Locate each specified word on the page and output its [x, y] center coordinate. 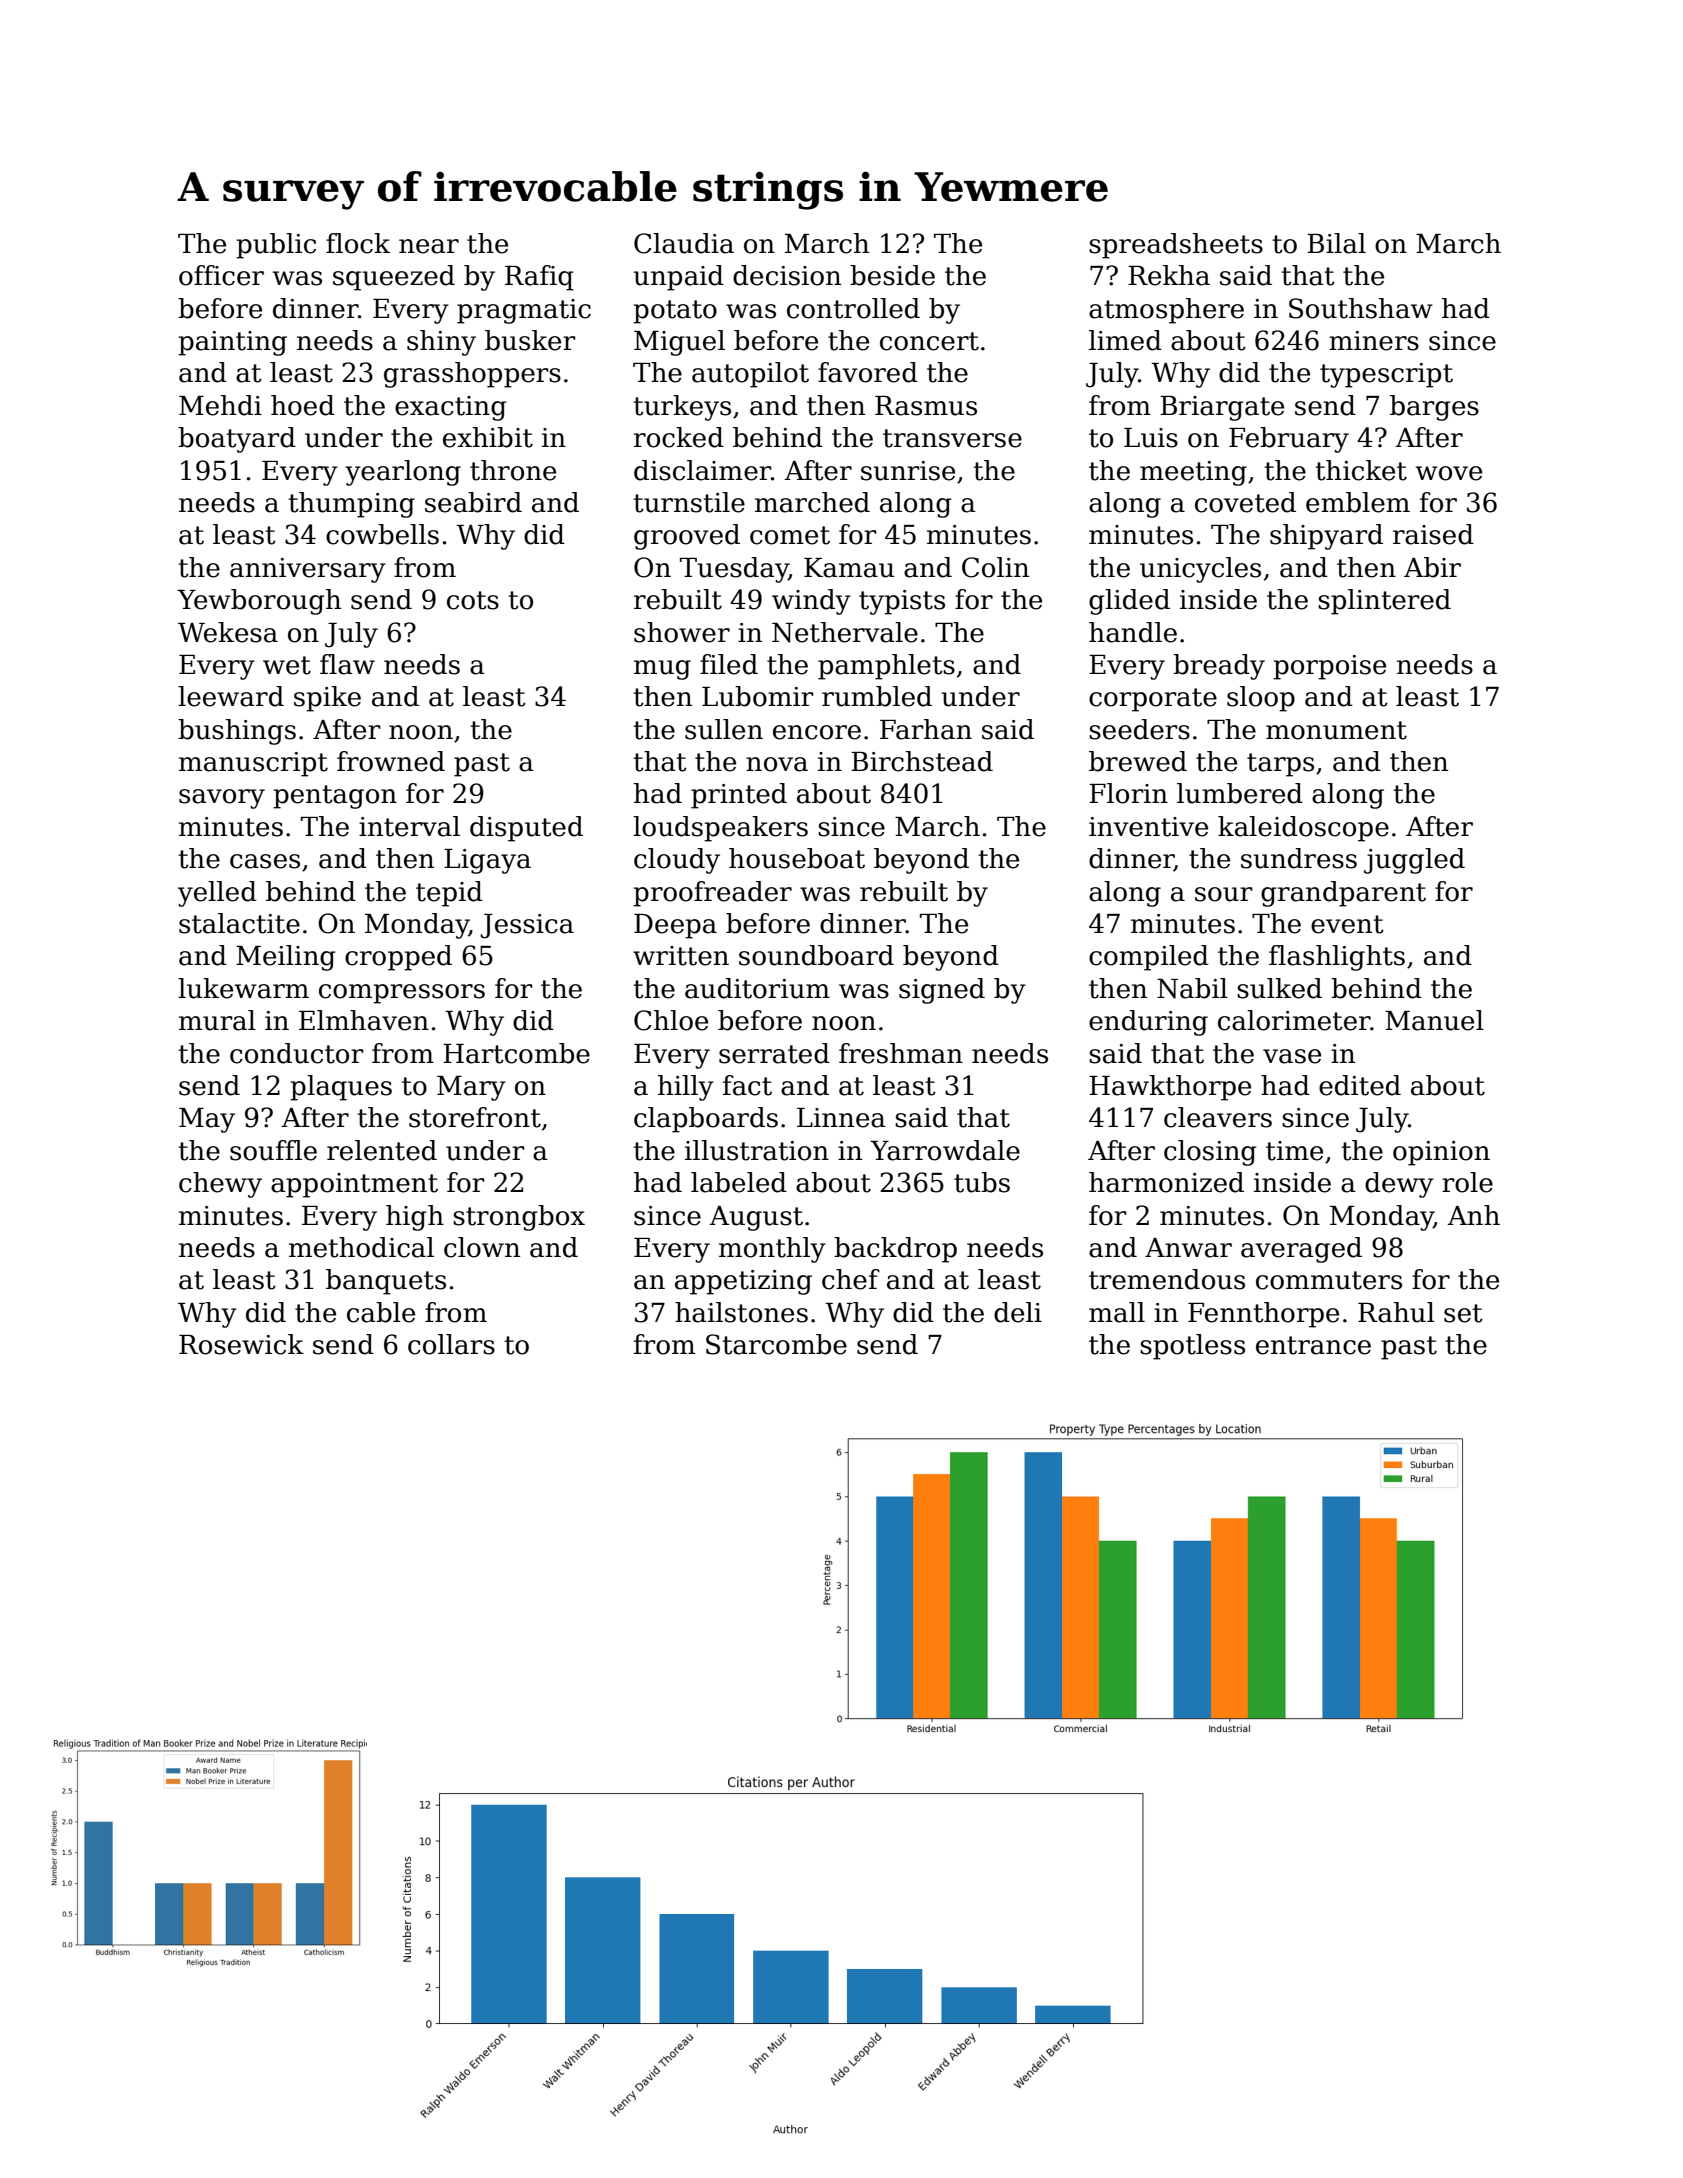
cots [473, 600]
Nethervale [845, 632]
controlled [853, 308]
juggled [1414, 861]
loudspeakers [720, 829]
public [276, 246]
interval [409, 826]
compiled [1149, 958]
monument [1336, 730]
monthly [772, 1250]
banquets [386, 1282]
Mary [471, 1088]
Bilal [1336, 243]
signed [942, 991]
